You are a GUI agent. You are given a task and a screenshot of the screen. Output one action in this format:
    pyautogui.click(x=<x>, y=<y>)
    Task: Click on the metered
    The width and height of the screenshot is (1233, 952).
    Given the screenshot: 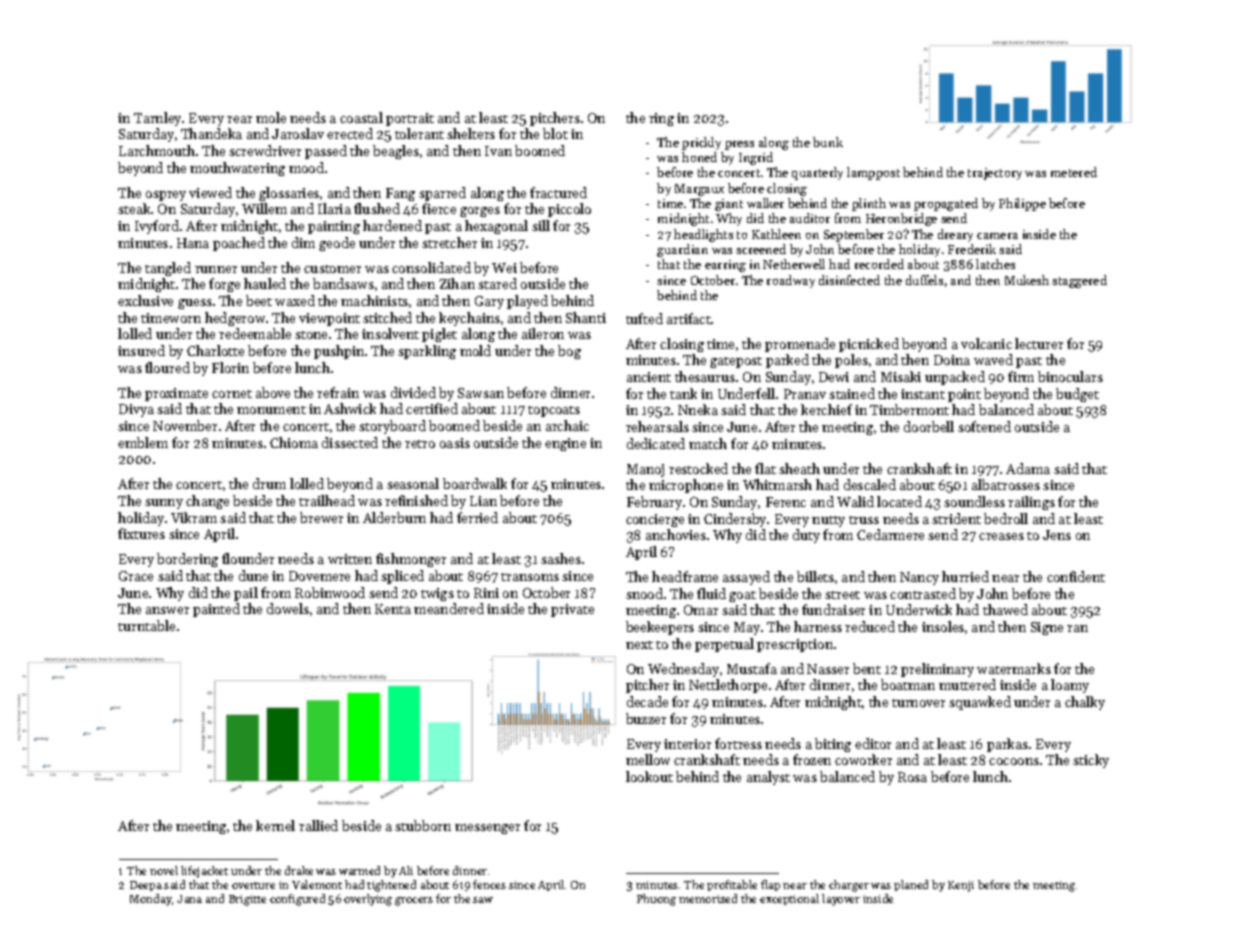 What is the action you would take?
    pyautogui.click(x=1074, y=172)
